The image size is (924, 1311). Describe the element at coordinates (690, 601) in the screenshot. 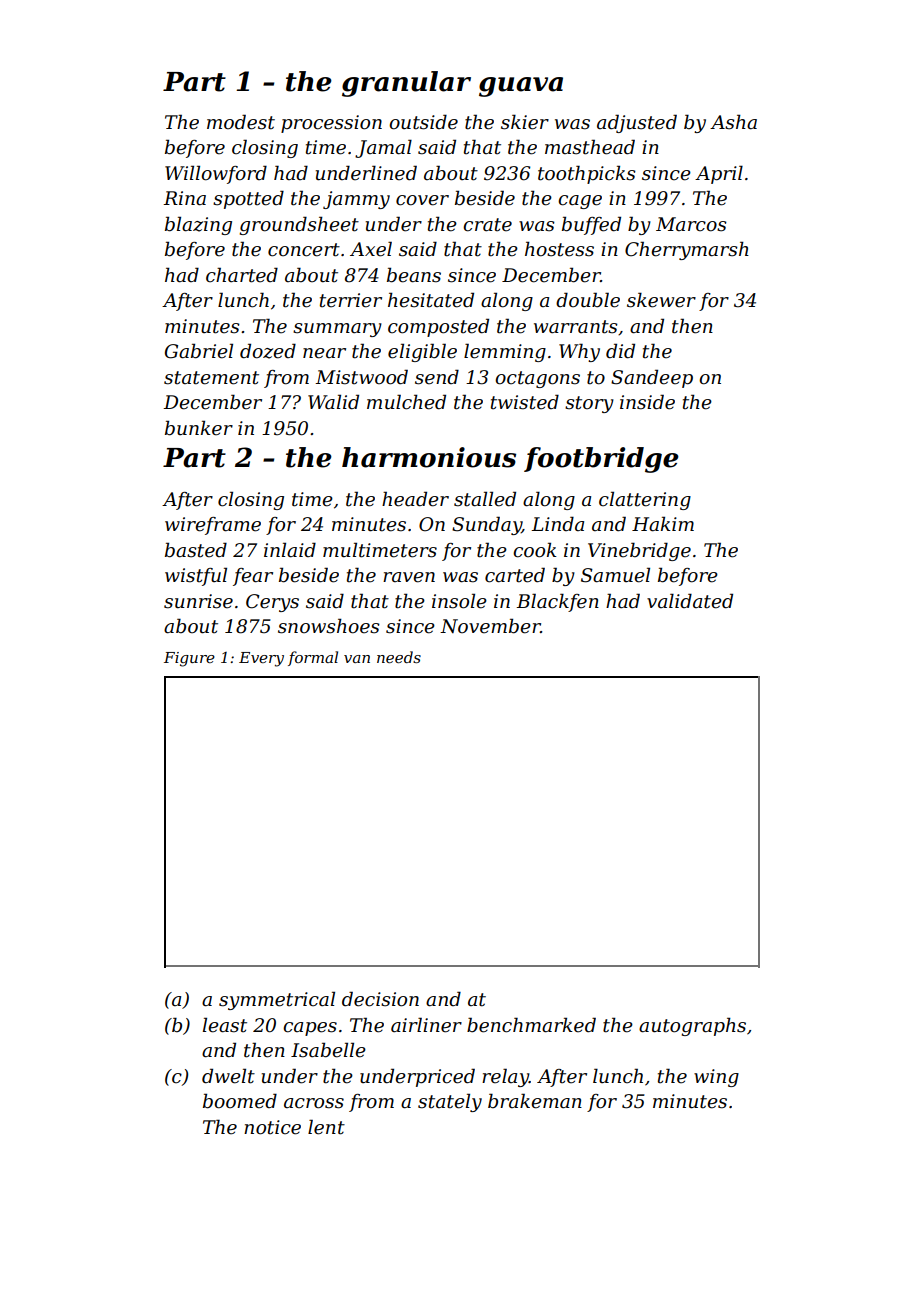

I see `validated` at that location.
